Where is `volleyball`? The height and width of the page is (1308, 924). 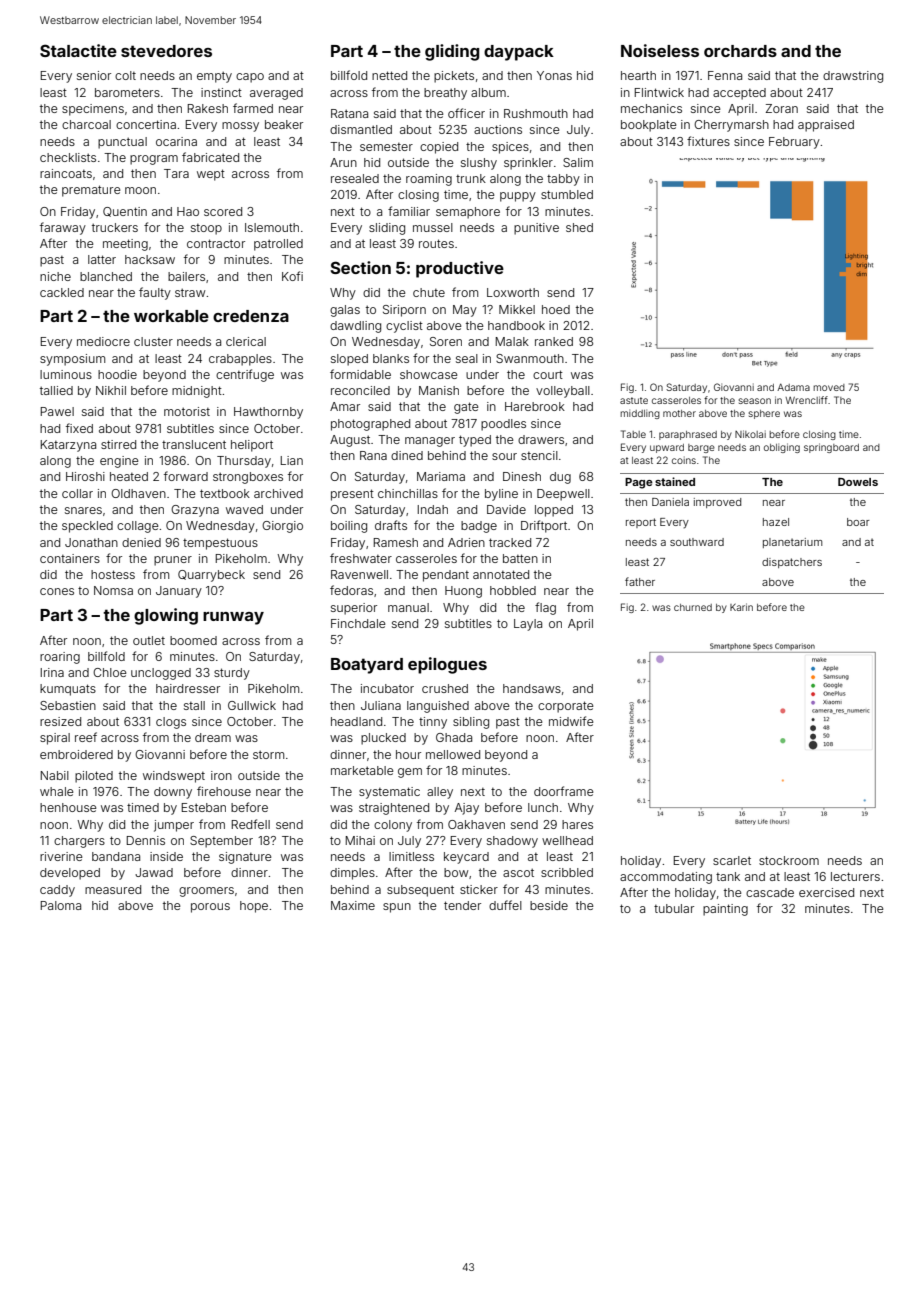 volleyball is located at coordinates (563, 392).
